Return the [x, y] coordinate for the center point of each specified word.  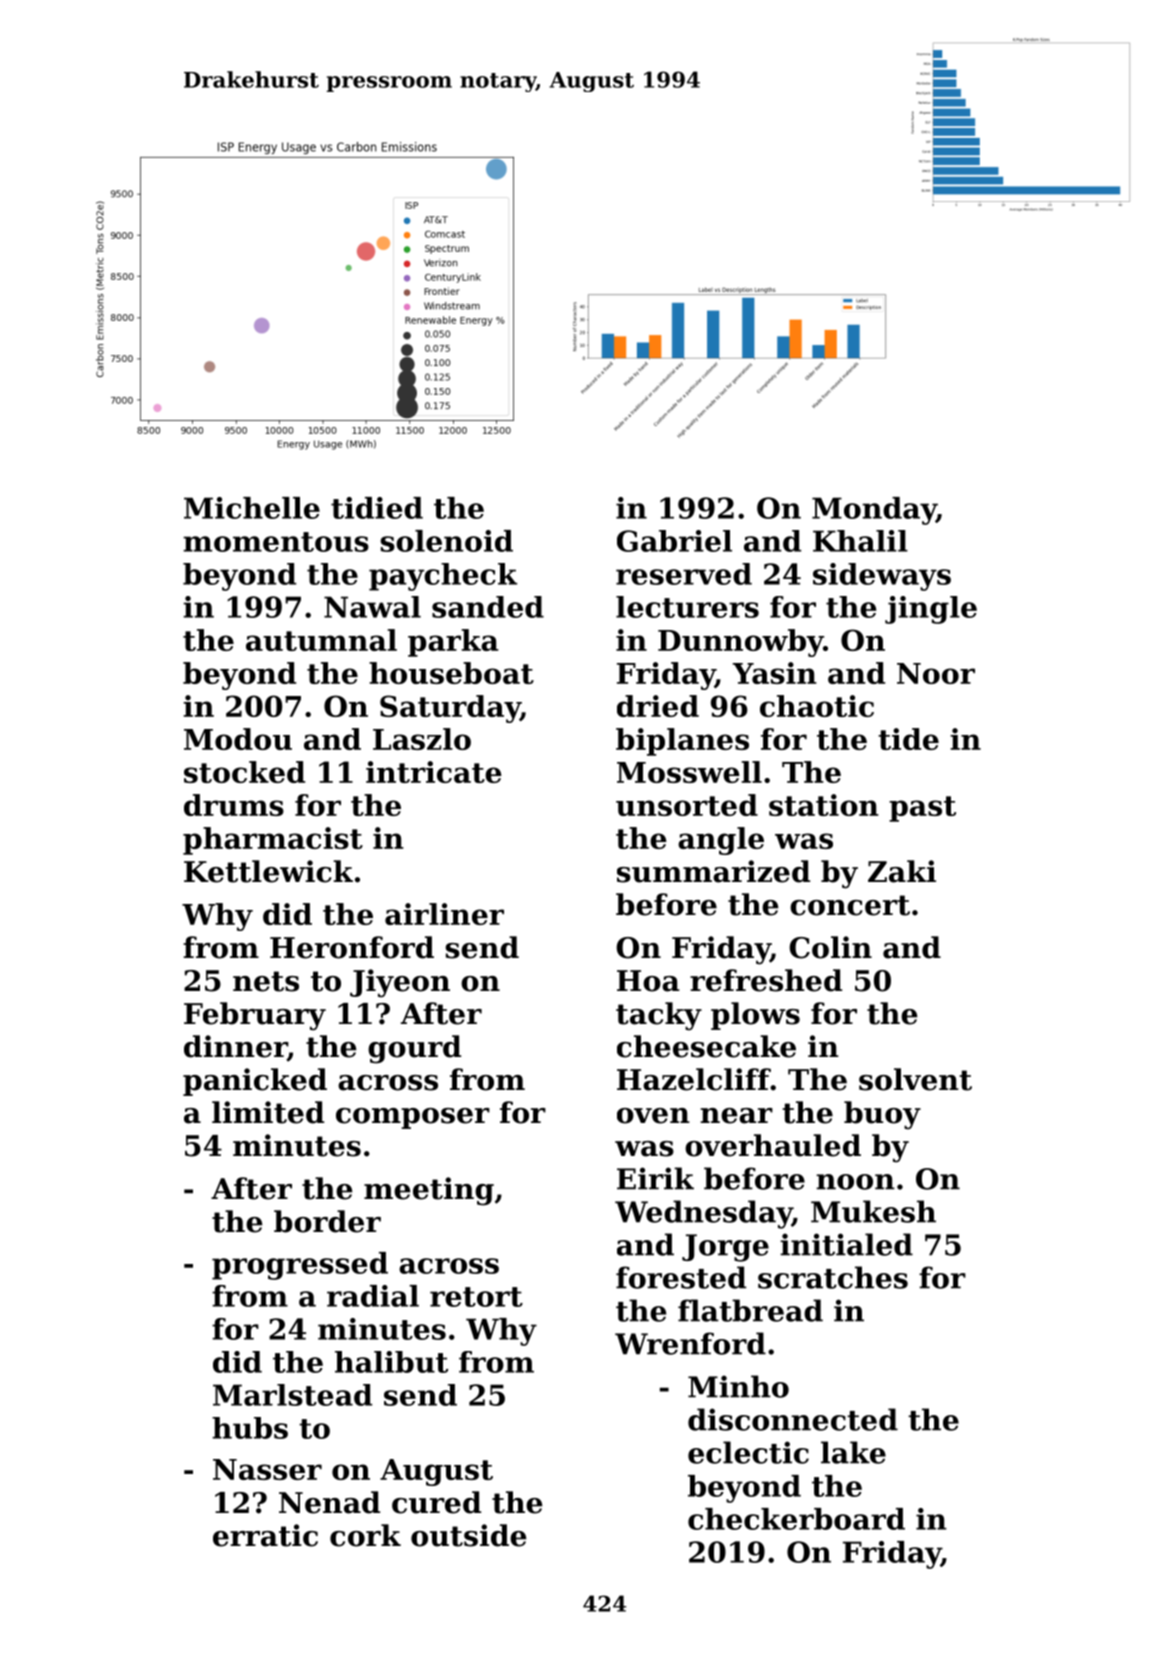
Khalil [860, 541]
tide [908, 739]
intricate [434, 772]
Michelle [252, 508]
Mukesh [873, 1211]
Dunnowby [741, 643]
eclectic [748, 1452]
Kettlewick [268, 871]
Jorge [725, 1248]
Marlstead [292, 1395]
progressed [300, 1266]
